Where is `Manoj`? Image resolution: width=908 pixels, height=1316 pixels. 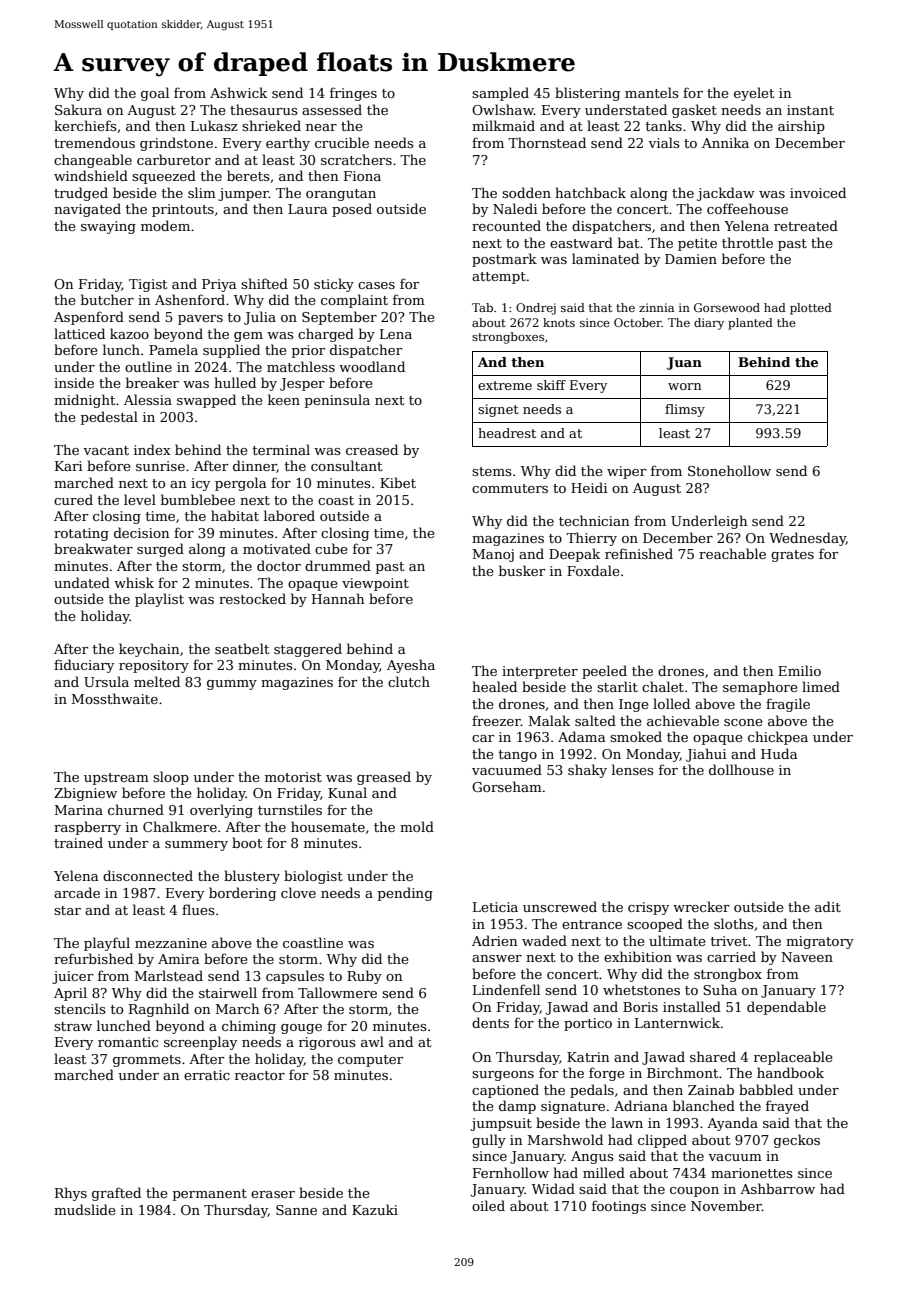 Manoj is located at coordinates (493, 555).
